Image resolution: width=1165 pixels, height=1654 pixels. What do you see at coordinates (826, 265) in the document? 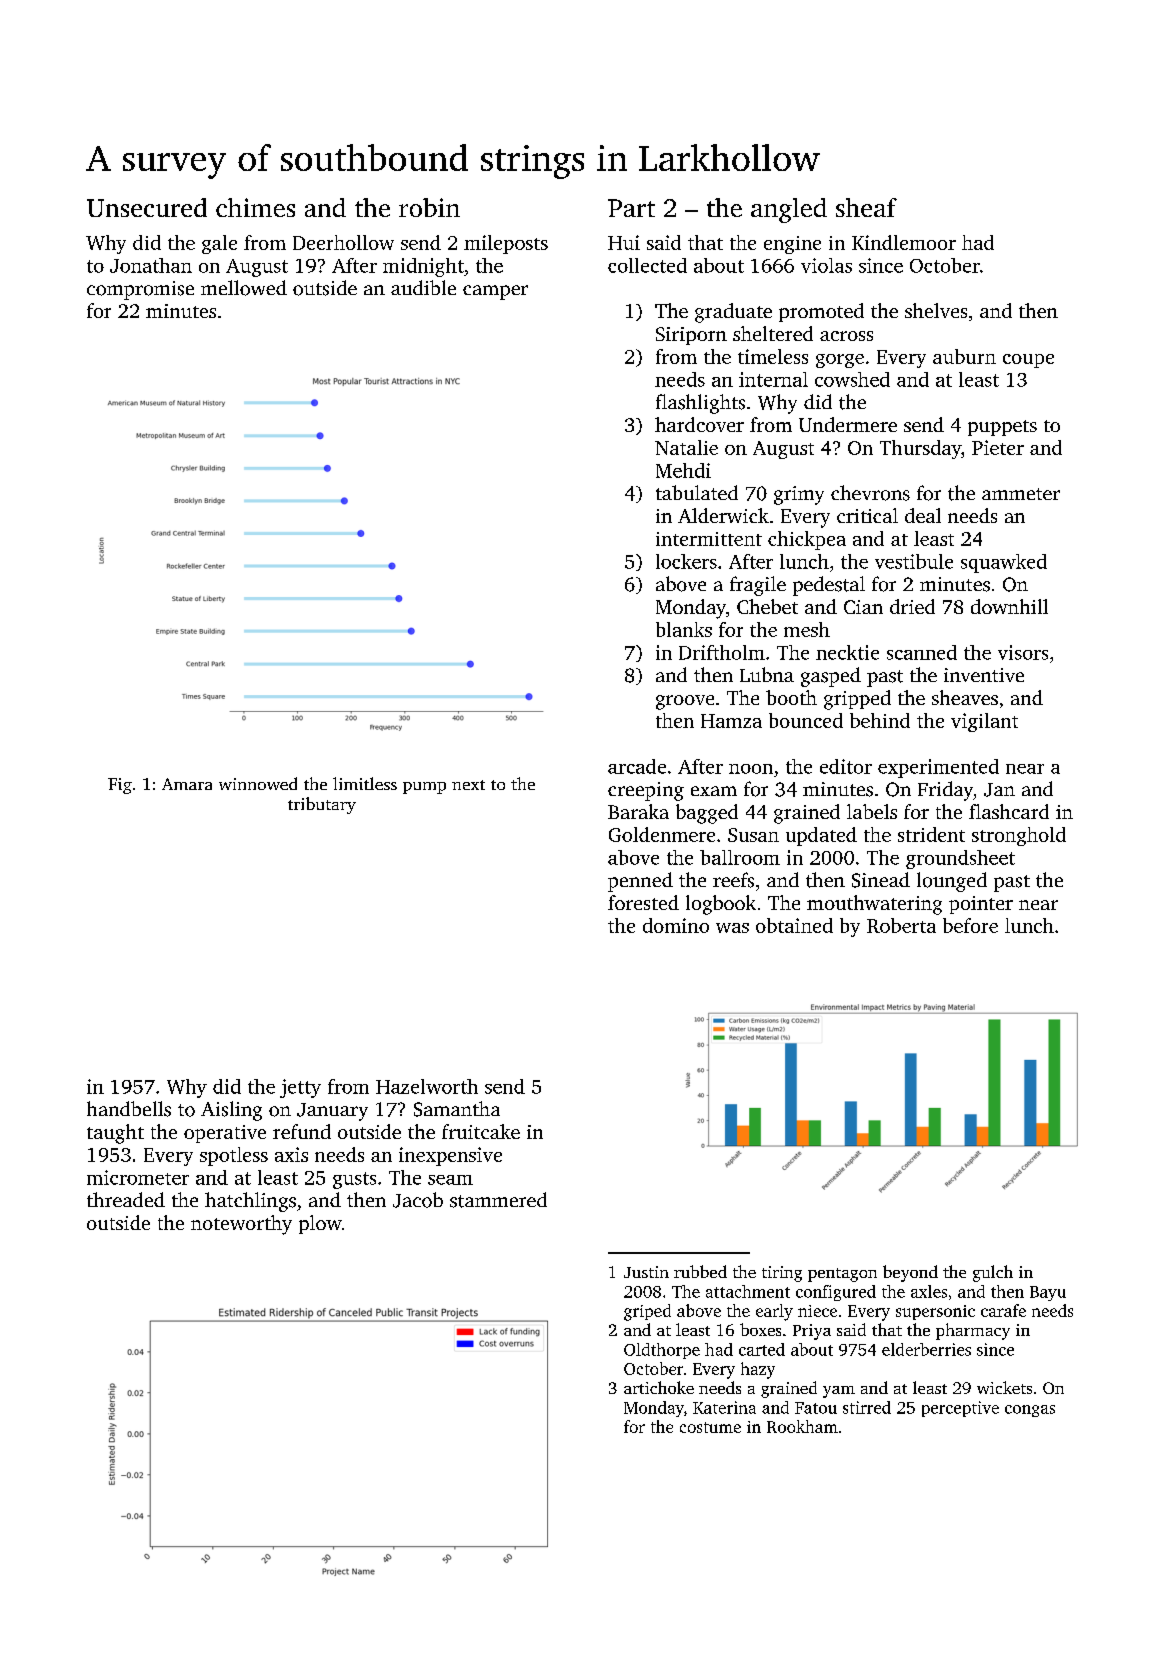
I see `violas` at bounding box center [826, 265].
